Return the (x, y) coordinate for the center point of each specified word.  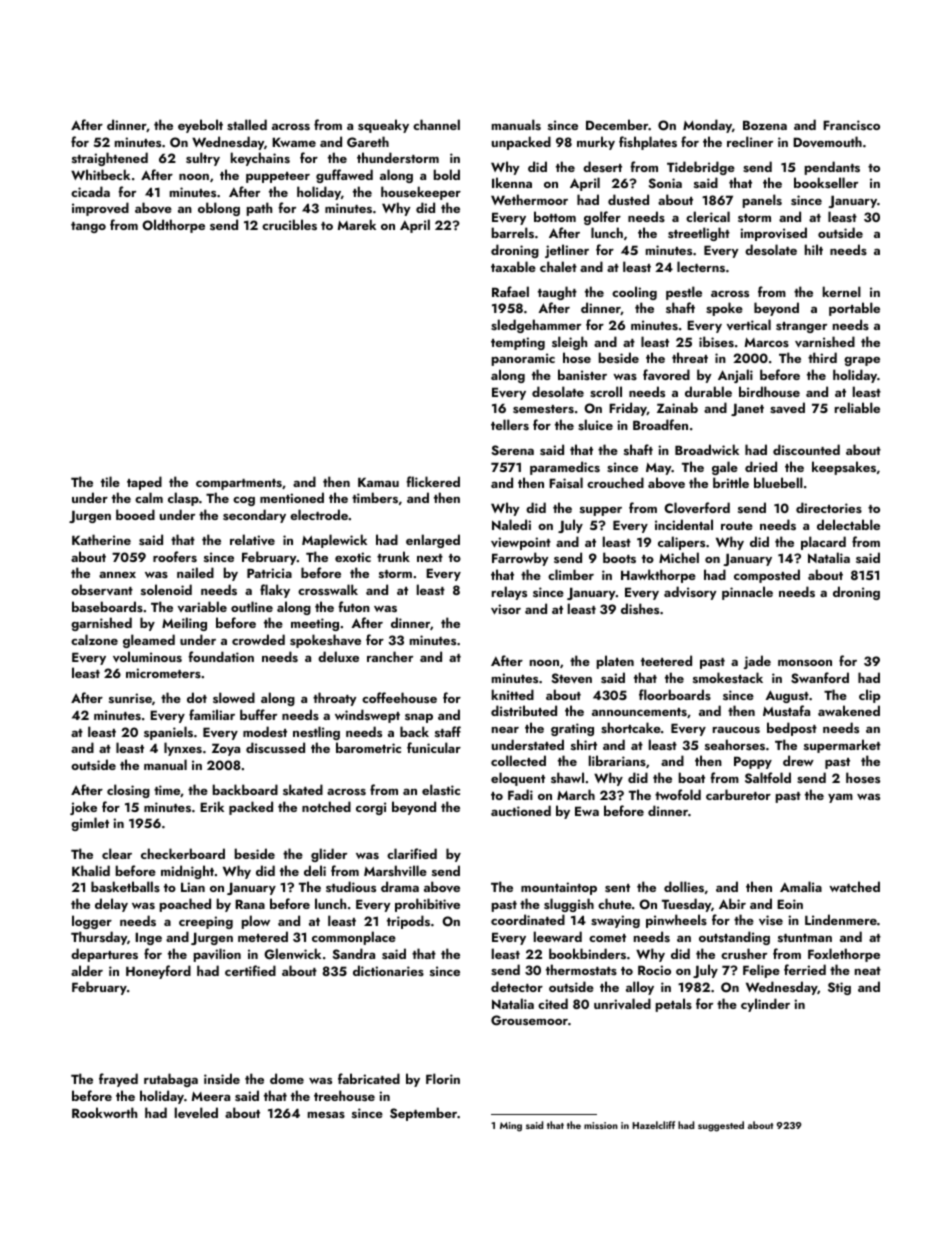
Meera (211, 1096)
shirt (584, 744)
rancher (390, 656)
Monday (707, 126)
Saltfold (768, 778)
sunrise (130, 698)
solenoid (166, 589)
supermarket (842, 746)
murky (596, 143)
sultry (203, 159)
